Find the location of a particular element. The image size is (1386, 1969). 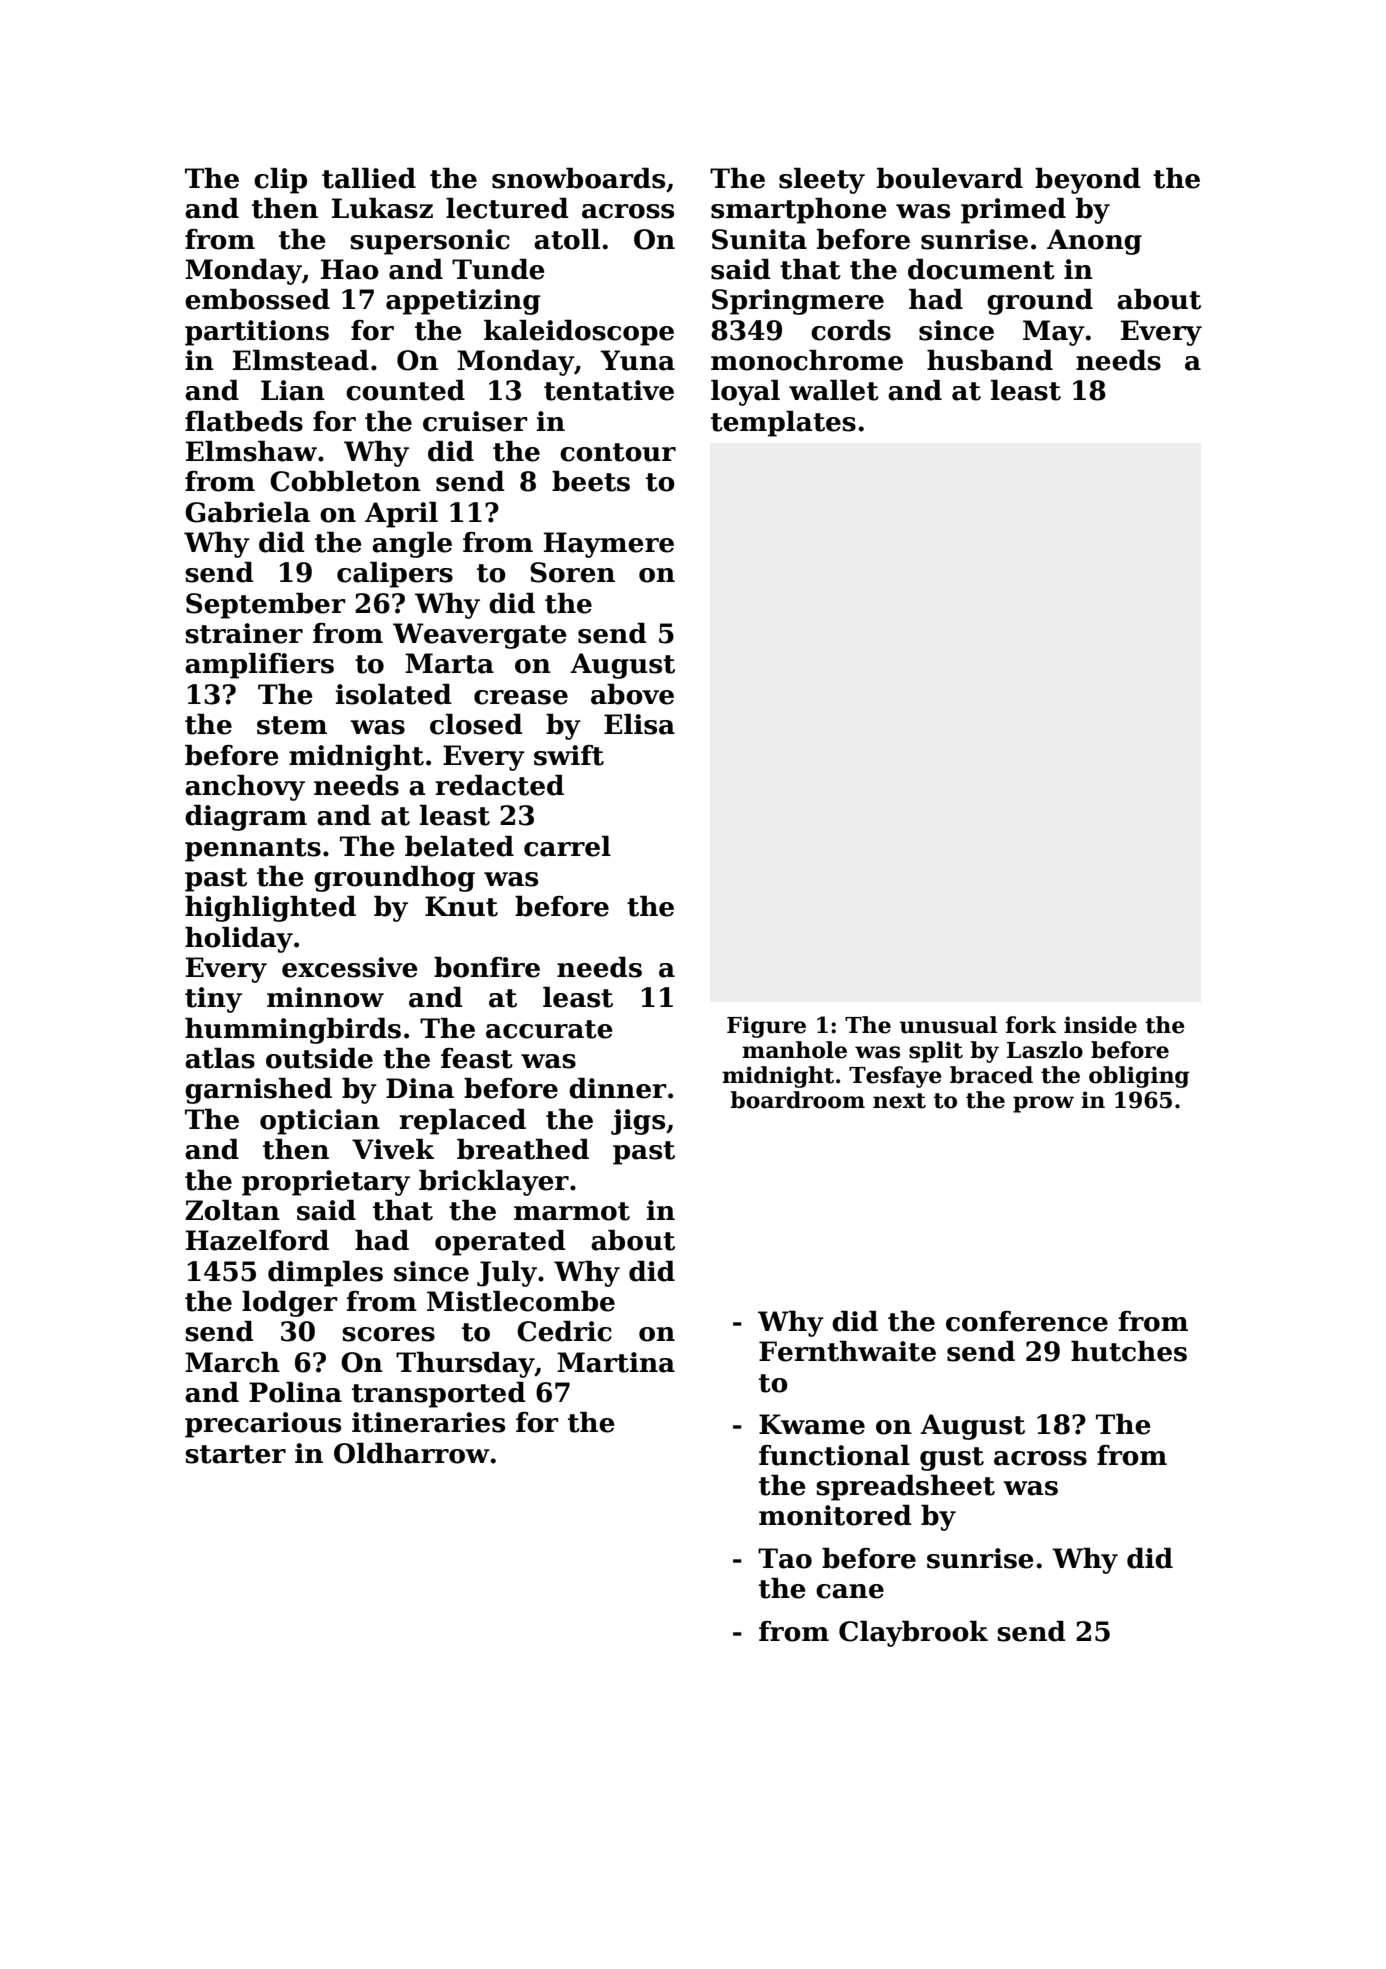

obliging is located at coordinates (1139, 1077).
